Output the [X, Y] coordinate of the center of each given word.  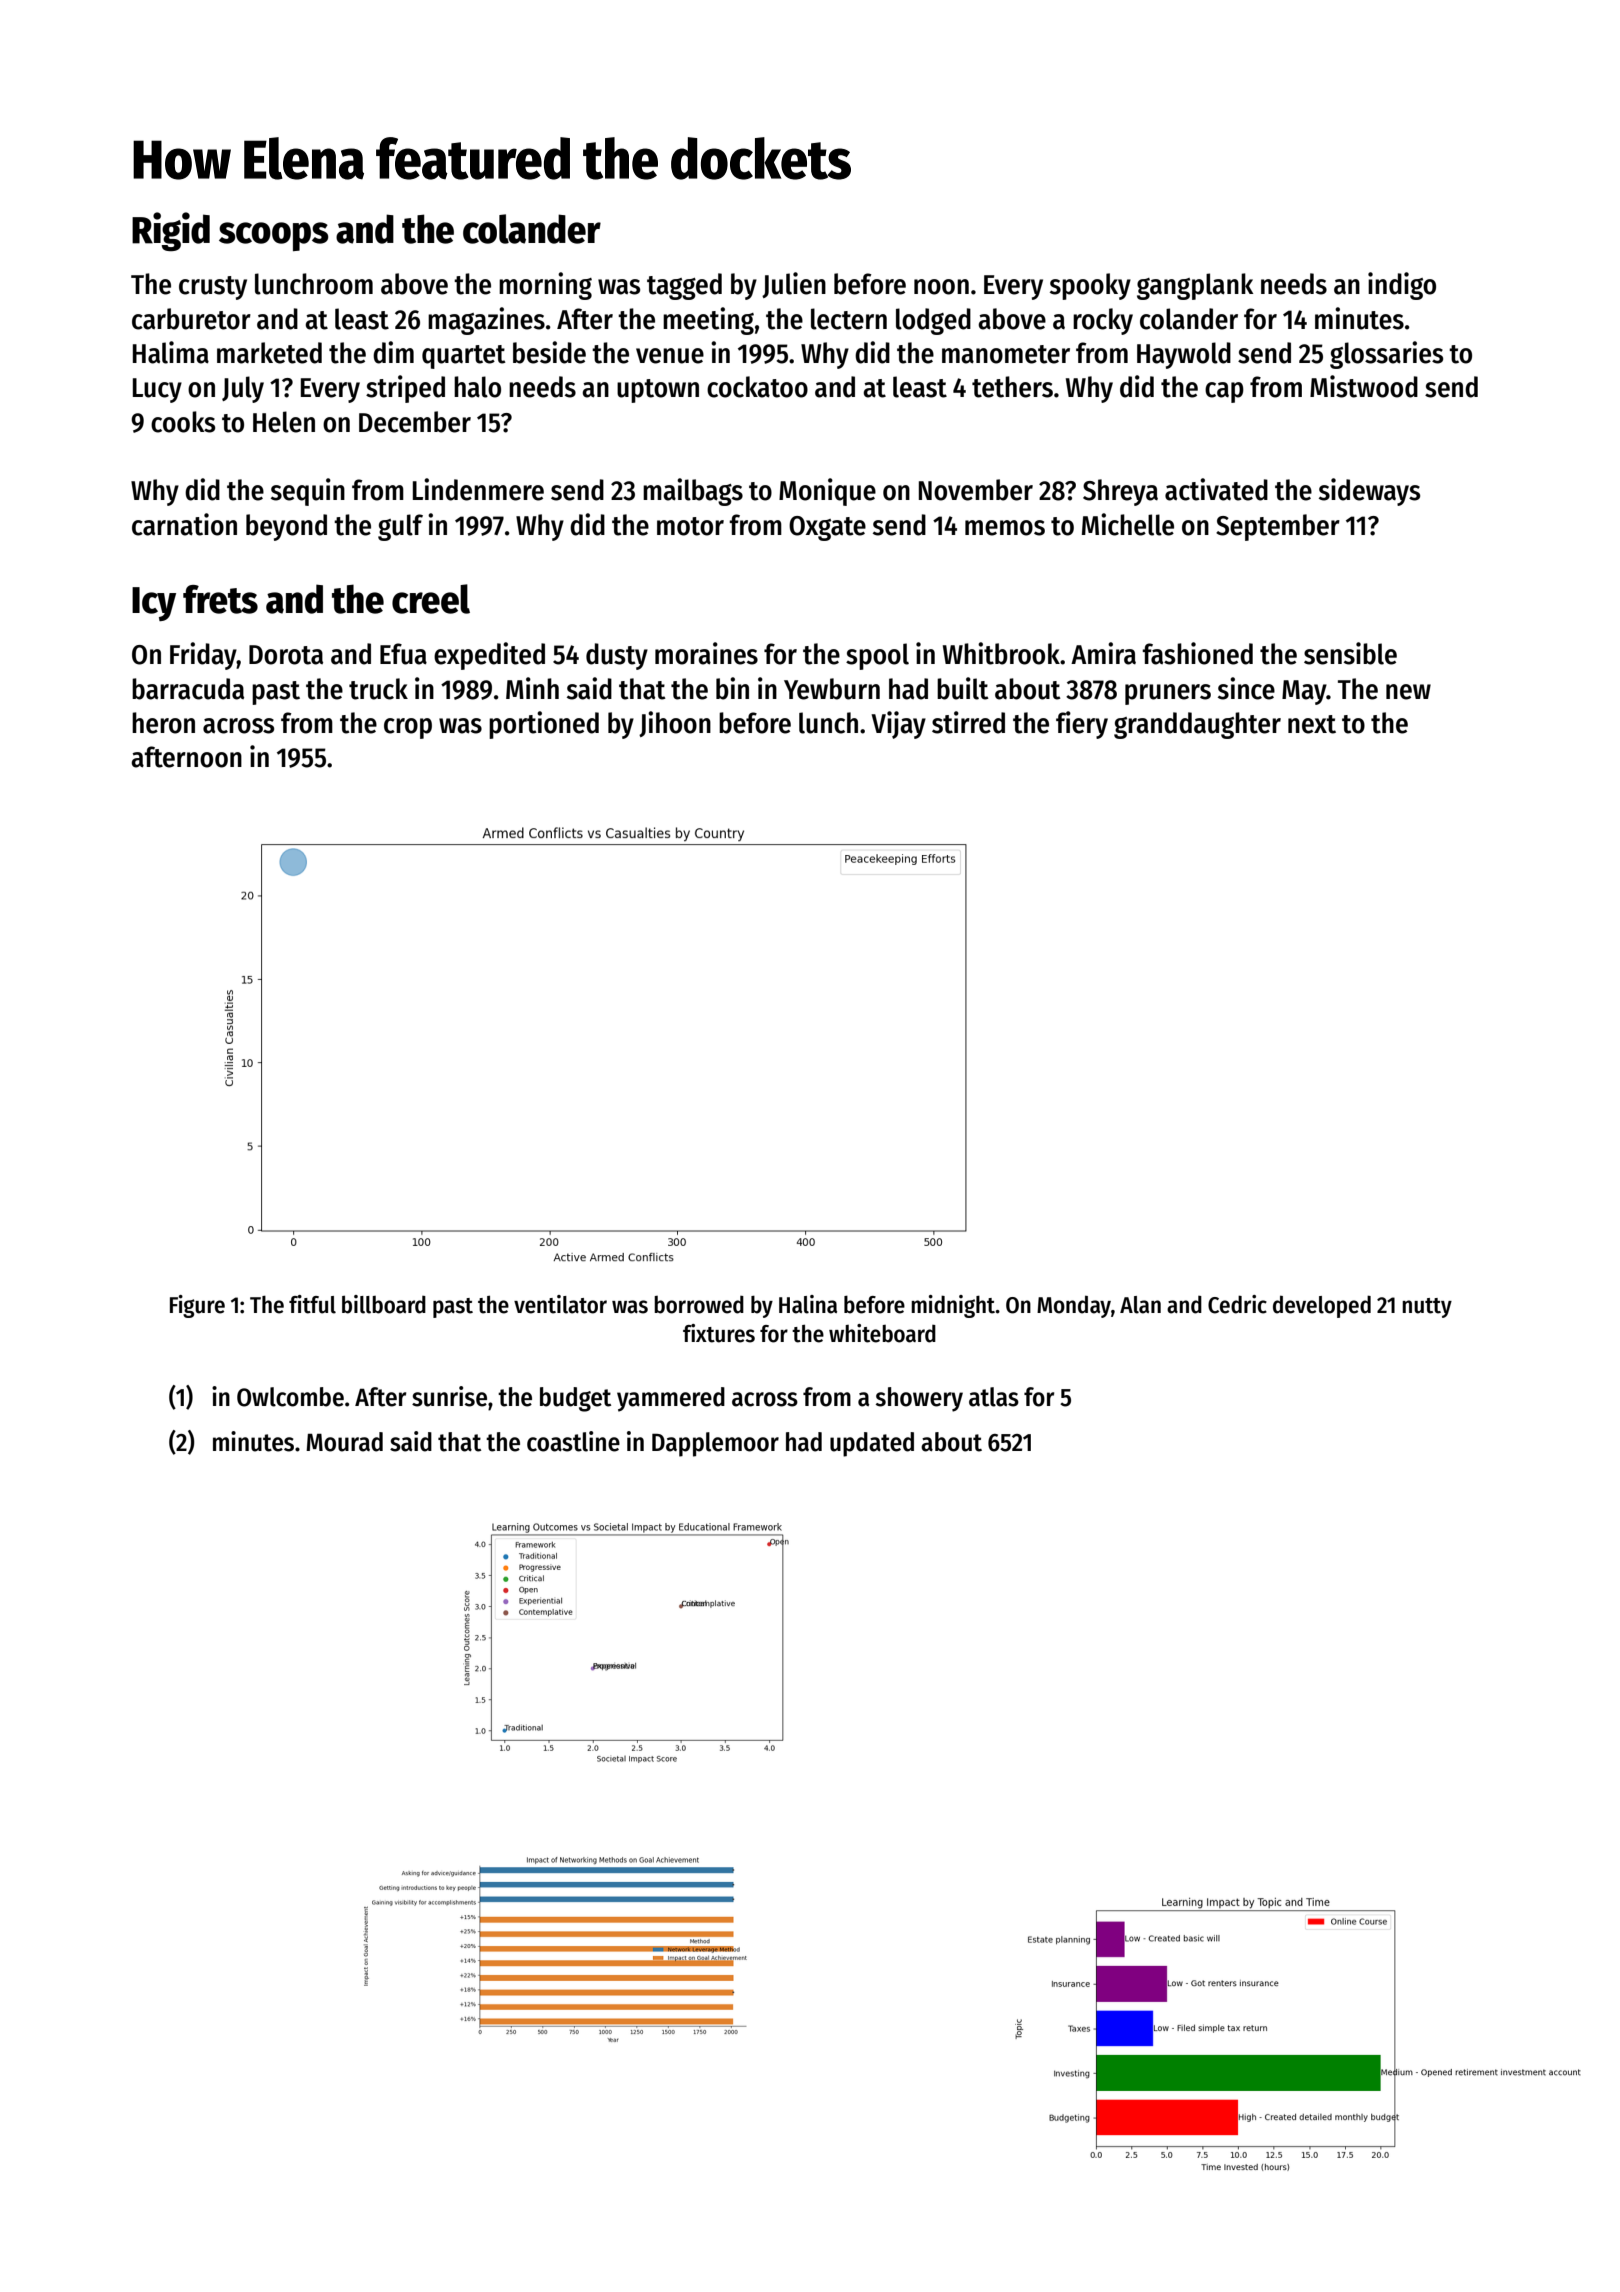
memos [1005, 528]
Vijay [898, 725]
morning [545, 286]
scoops [274, 236]
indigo [1402, 286]
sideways [1369, 492]
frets [220, 599]
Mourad [344, 1442]
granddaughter [1197, 725]
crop [408, 728]
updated [872, 1444]
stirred [968, 722]
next [1312, 724]
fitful [312, 1304]
